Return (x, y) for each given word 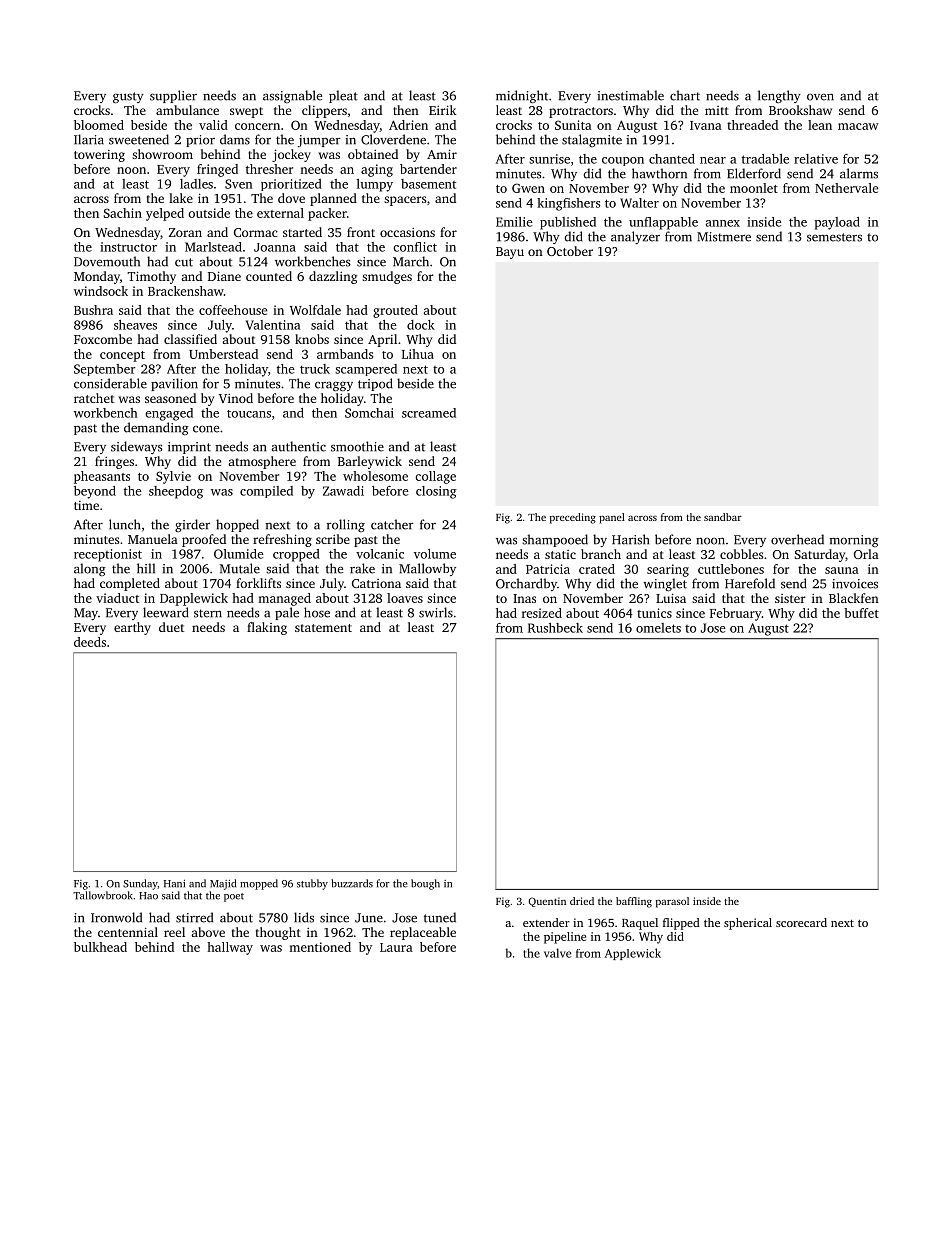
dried (582, 901)
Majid (223, 884)
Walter (639, 203)
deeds (90, 642)
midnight (522, 97)
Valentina (273, 325)
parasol (672, 902)
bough (425, 884)
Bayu (510, 253)
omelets (658, 628)
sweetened (139, 139)
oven (820, 97)
